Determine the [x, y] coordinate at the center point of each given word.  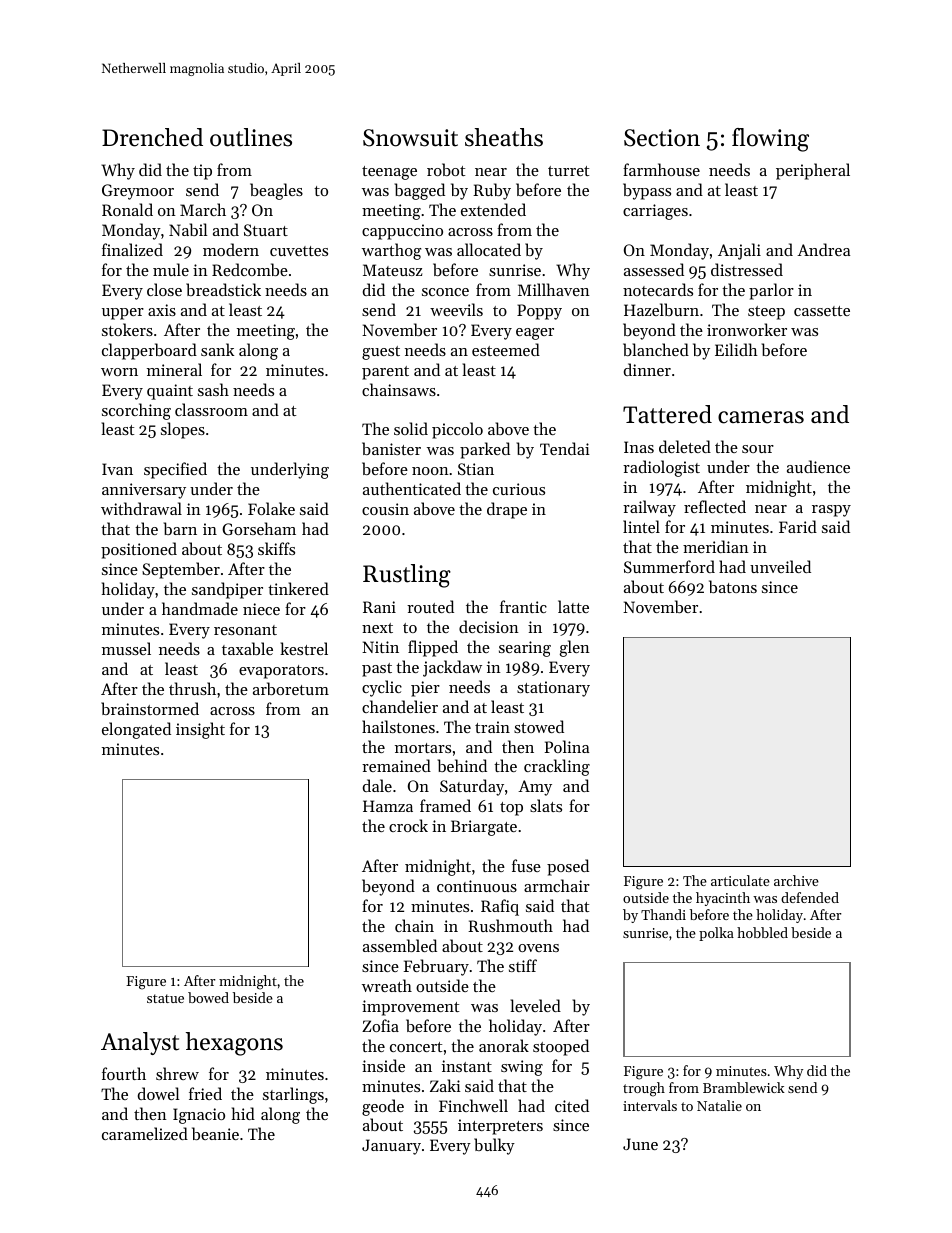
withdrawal [141, 508]
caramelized [145, 1133]
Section [662, 138]
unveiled [780, 566]
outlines [251, 137]
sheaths [504, 137]
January [391, 1147]
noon [430, 471]
